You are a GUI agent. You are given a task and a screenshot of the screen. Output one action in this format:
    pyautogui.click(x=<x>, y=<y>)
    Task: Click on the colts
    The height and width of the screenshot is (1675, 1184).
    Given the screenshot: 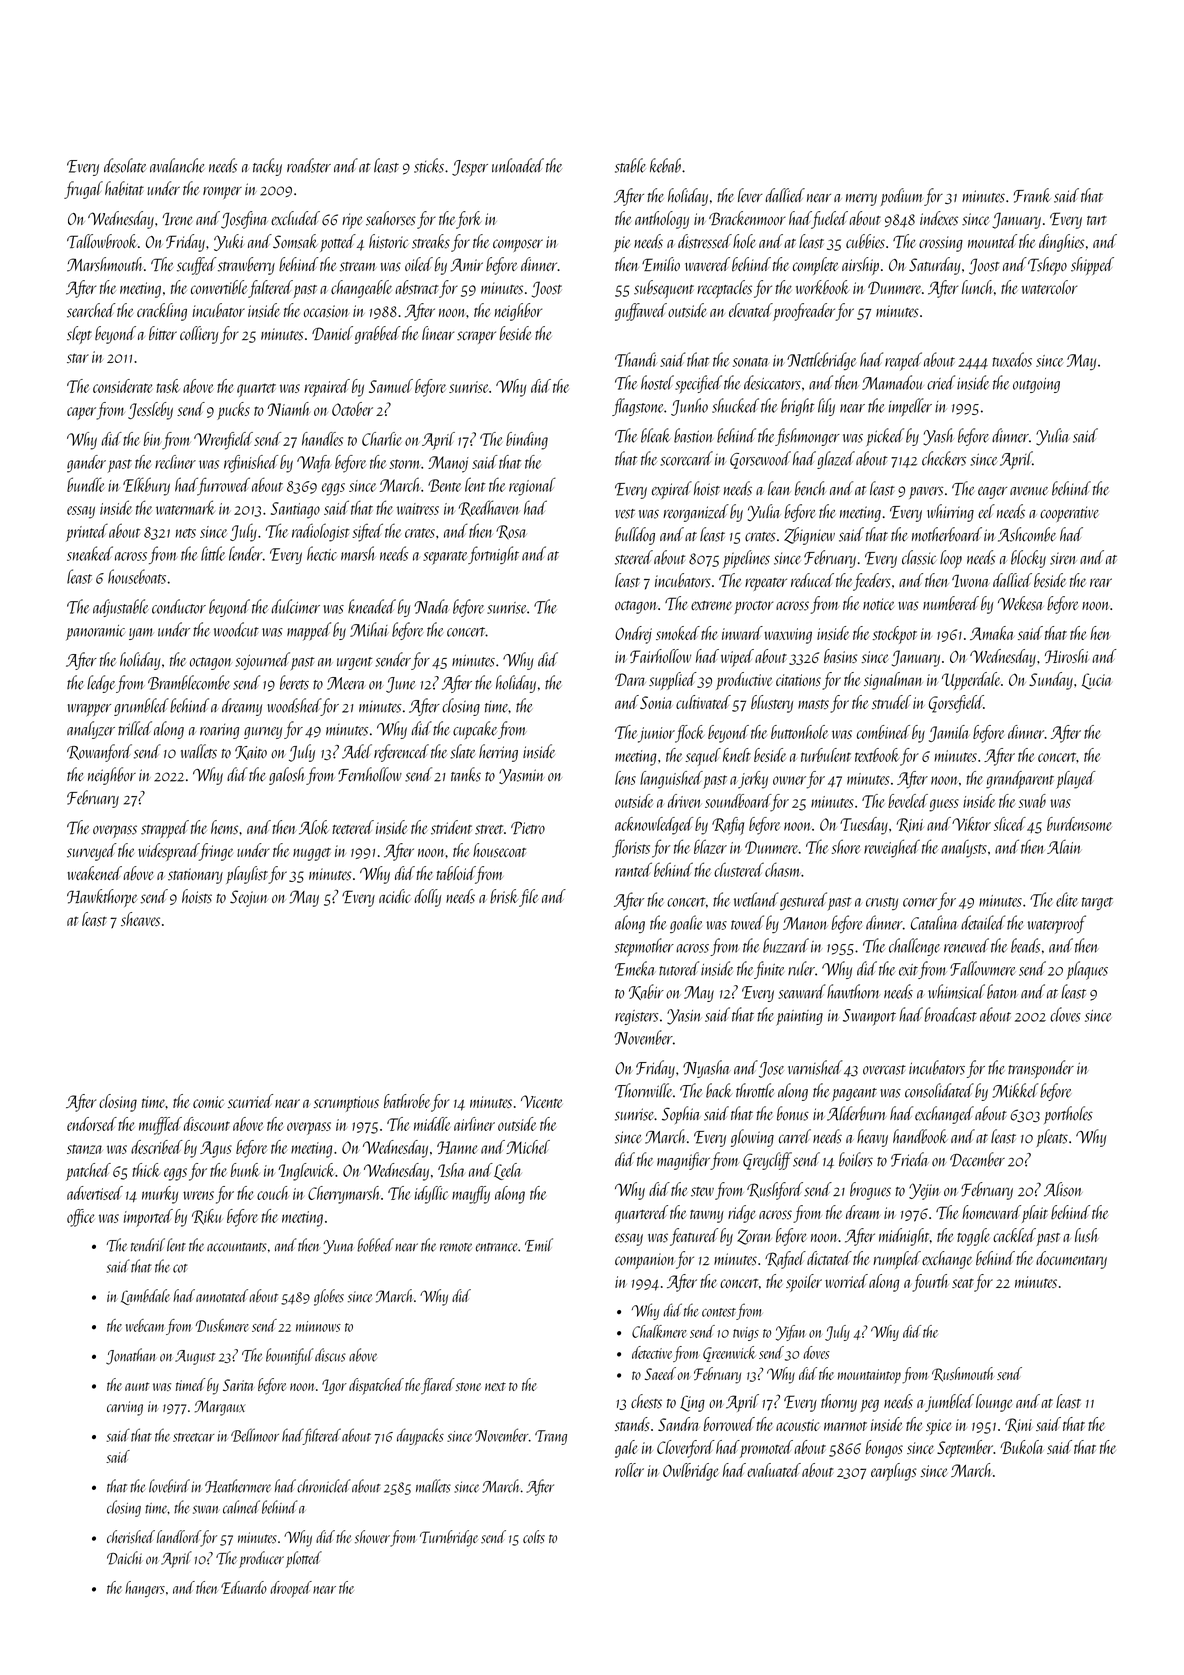 What is the action you would take?
    pyautogui.click(x=534, y=1537)
